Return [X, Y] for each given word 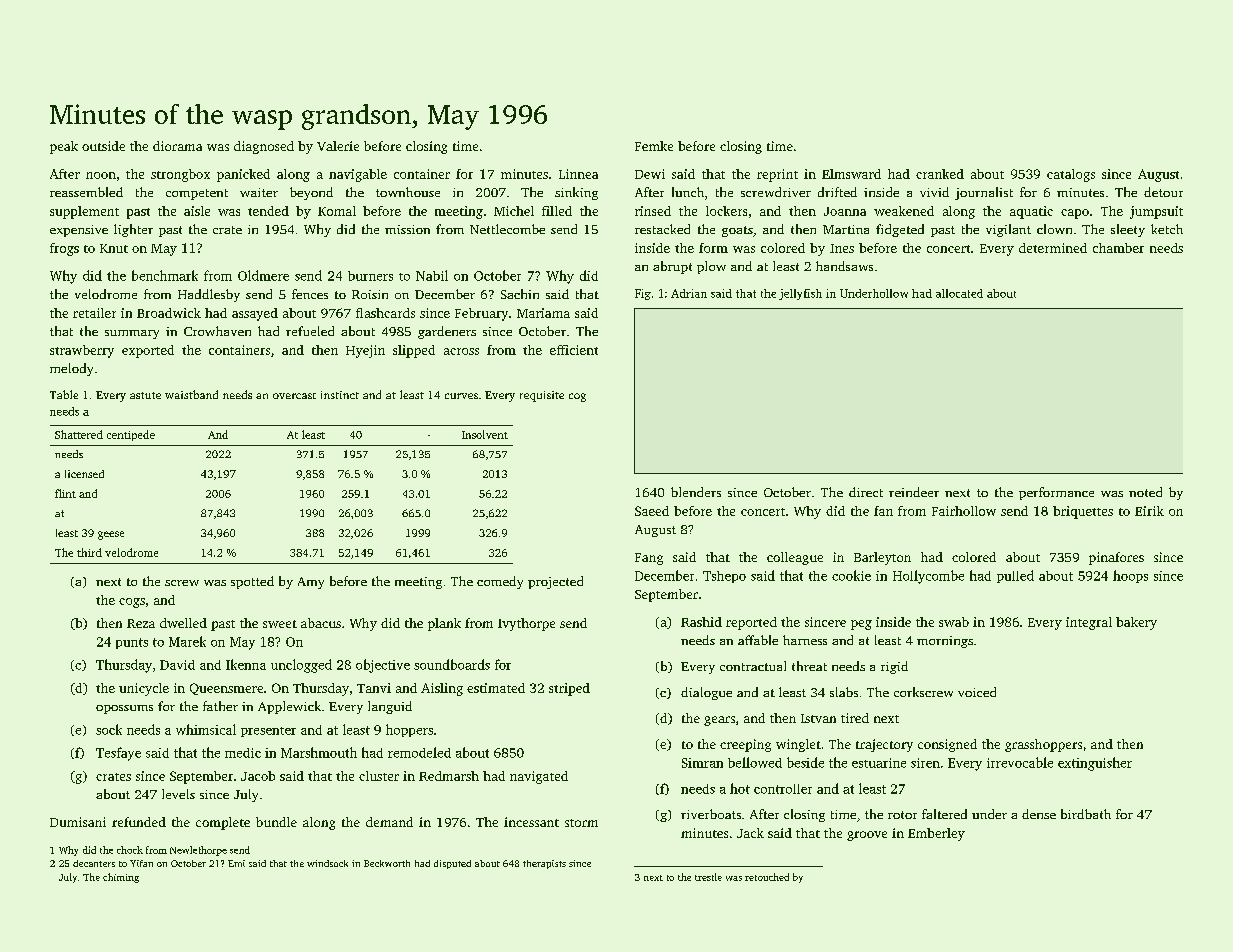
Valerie [338, 146]
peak [64, 147]
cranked [940, 174]
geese [111, 535]
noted [1145, 492]
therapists [544, 864]
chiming [121, 878]
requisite [542, 396]
